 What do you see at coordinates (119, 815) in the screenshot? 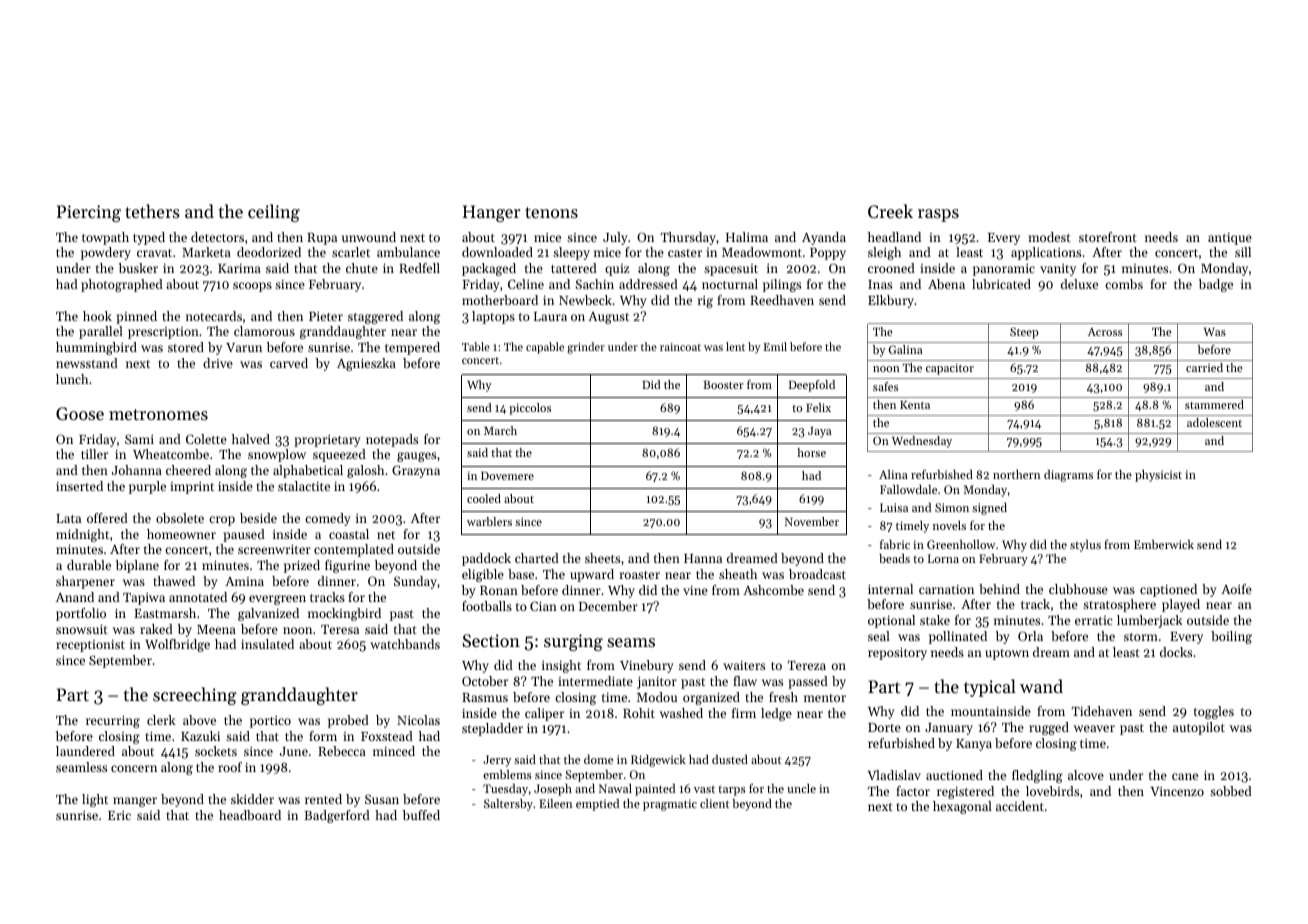
I see `Eric` at bounding box center [119, 815].
